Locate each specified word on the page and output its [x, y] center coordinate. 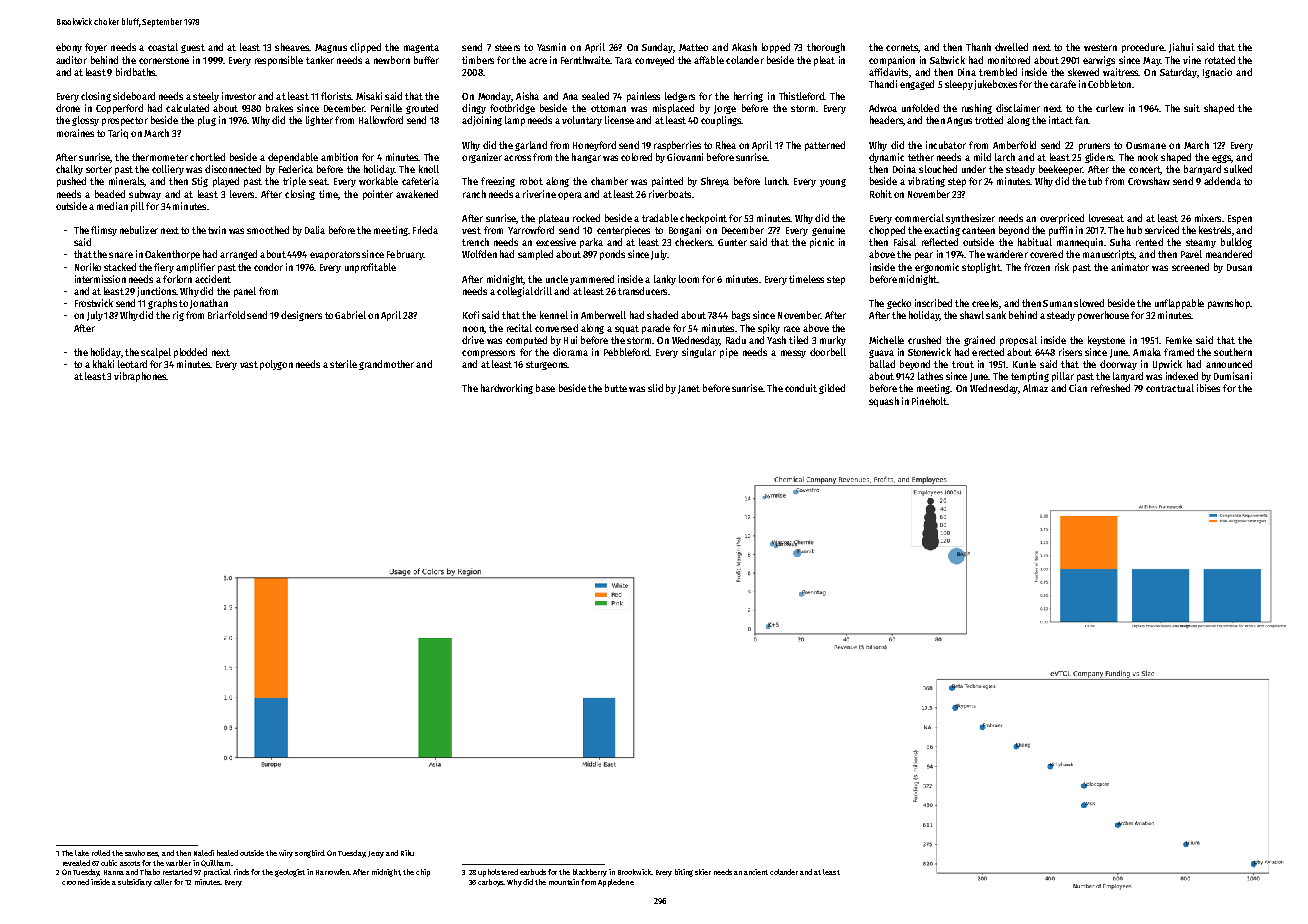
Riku [407, 853]
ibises [1208, 388]
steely [206, 97]
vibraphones [140, 377]
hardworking [507, 389]
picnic [822, 243]
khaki [103, 364]
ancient [756, 872]
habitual [1035, 242]
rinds [241, 872]
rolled [101, 853]
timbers [478, 60]
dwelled [1011, 47]
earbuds [533, 872]
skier [703, 872]
